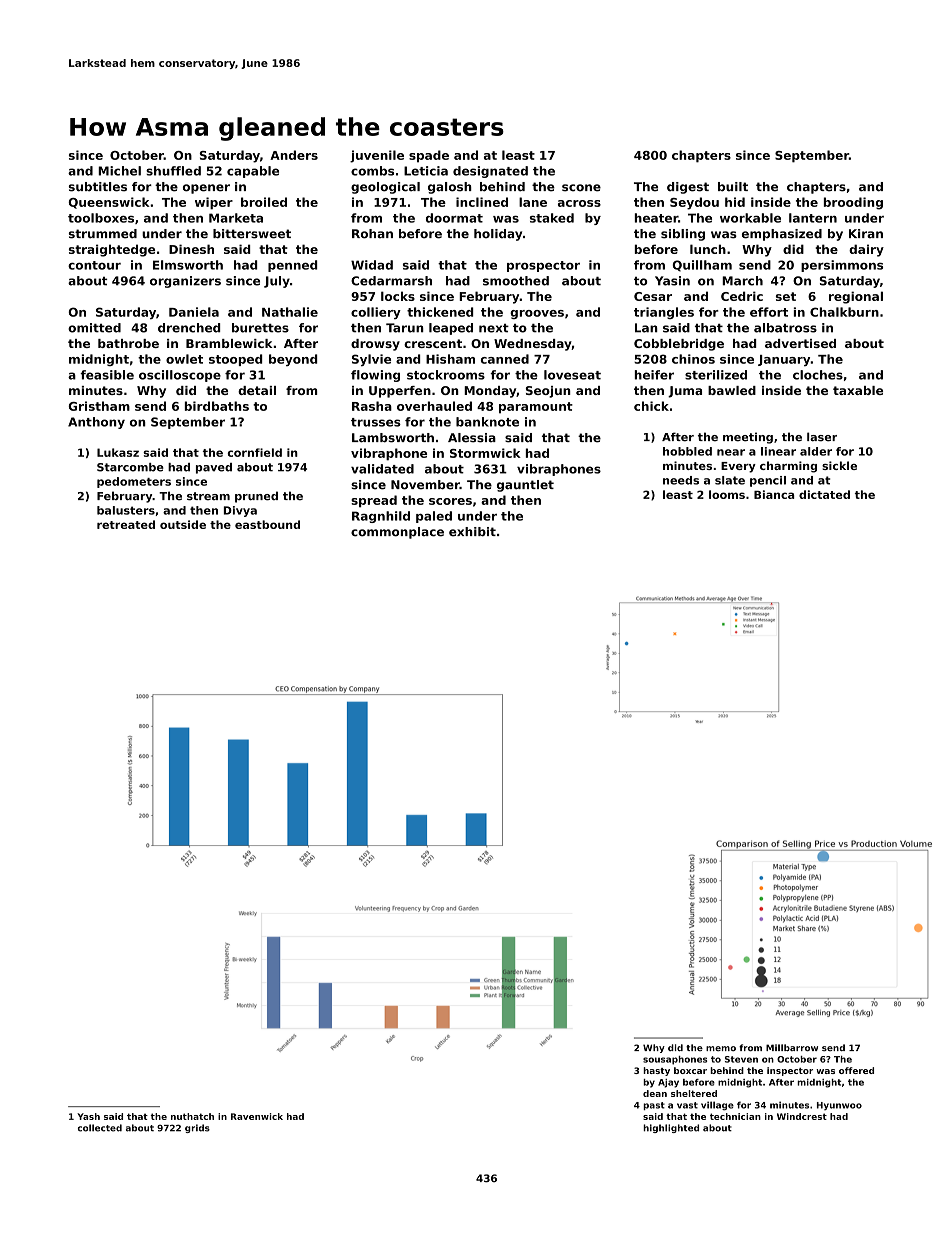  Describe the element at coordinates (824, 494) in the screenshot. I see `dictated` at that location.
